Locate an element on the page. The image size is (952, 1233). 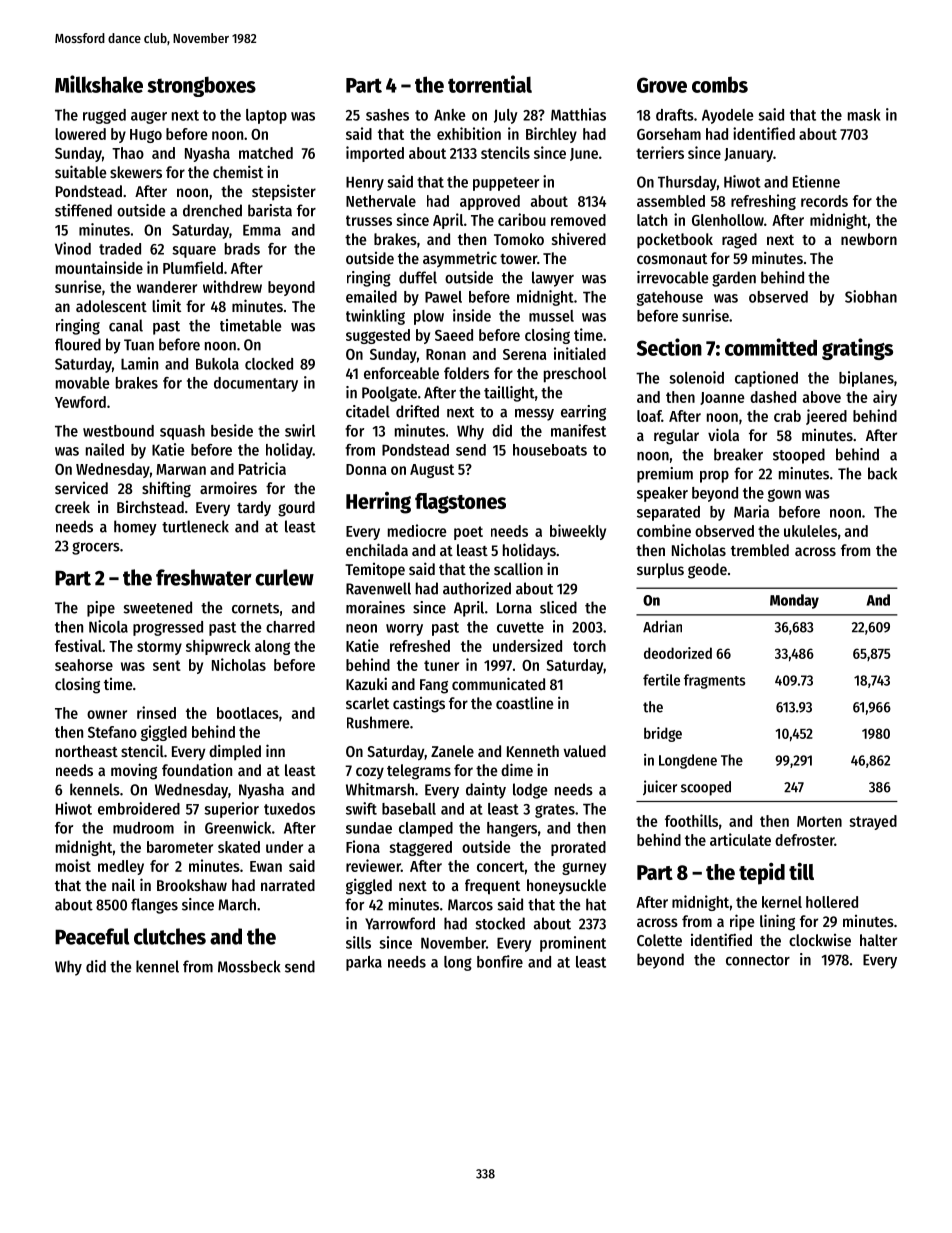
Monday is located at coordinates (794, 601).
